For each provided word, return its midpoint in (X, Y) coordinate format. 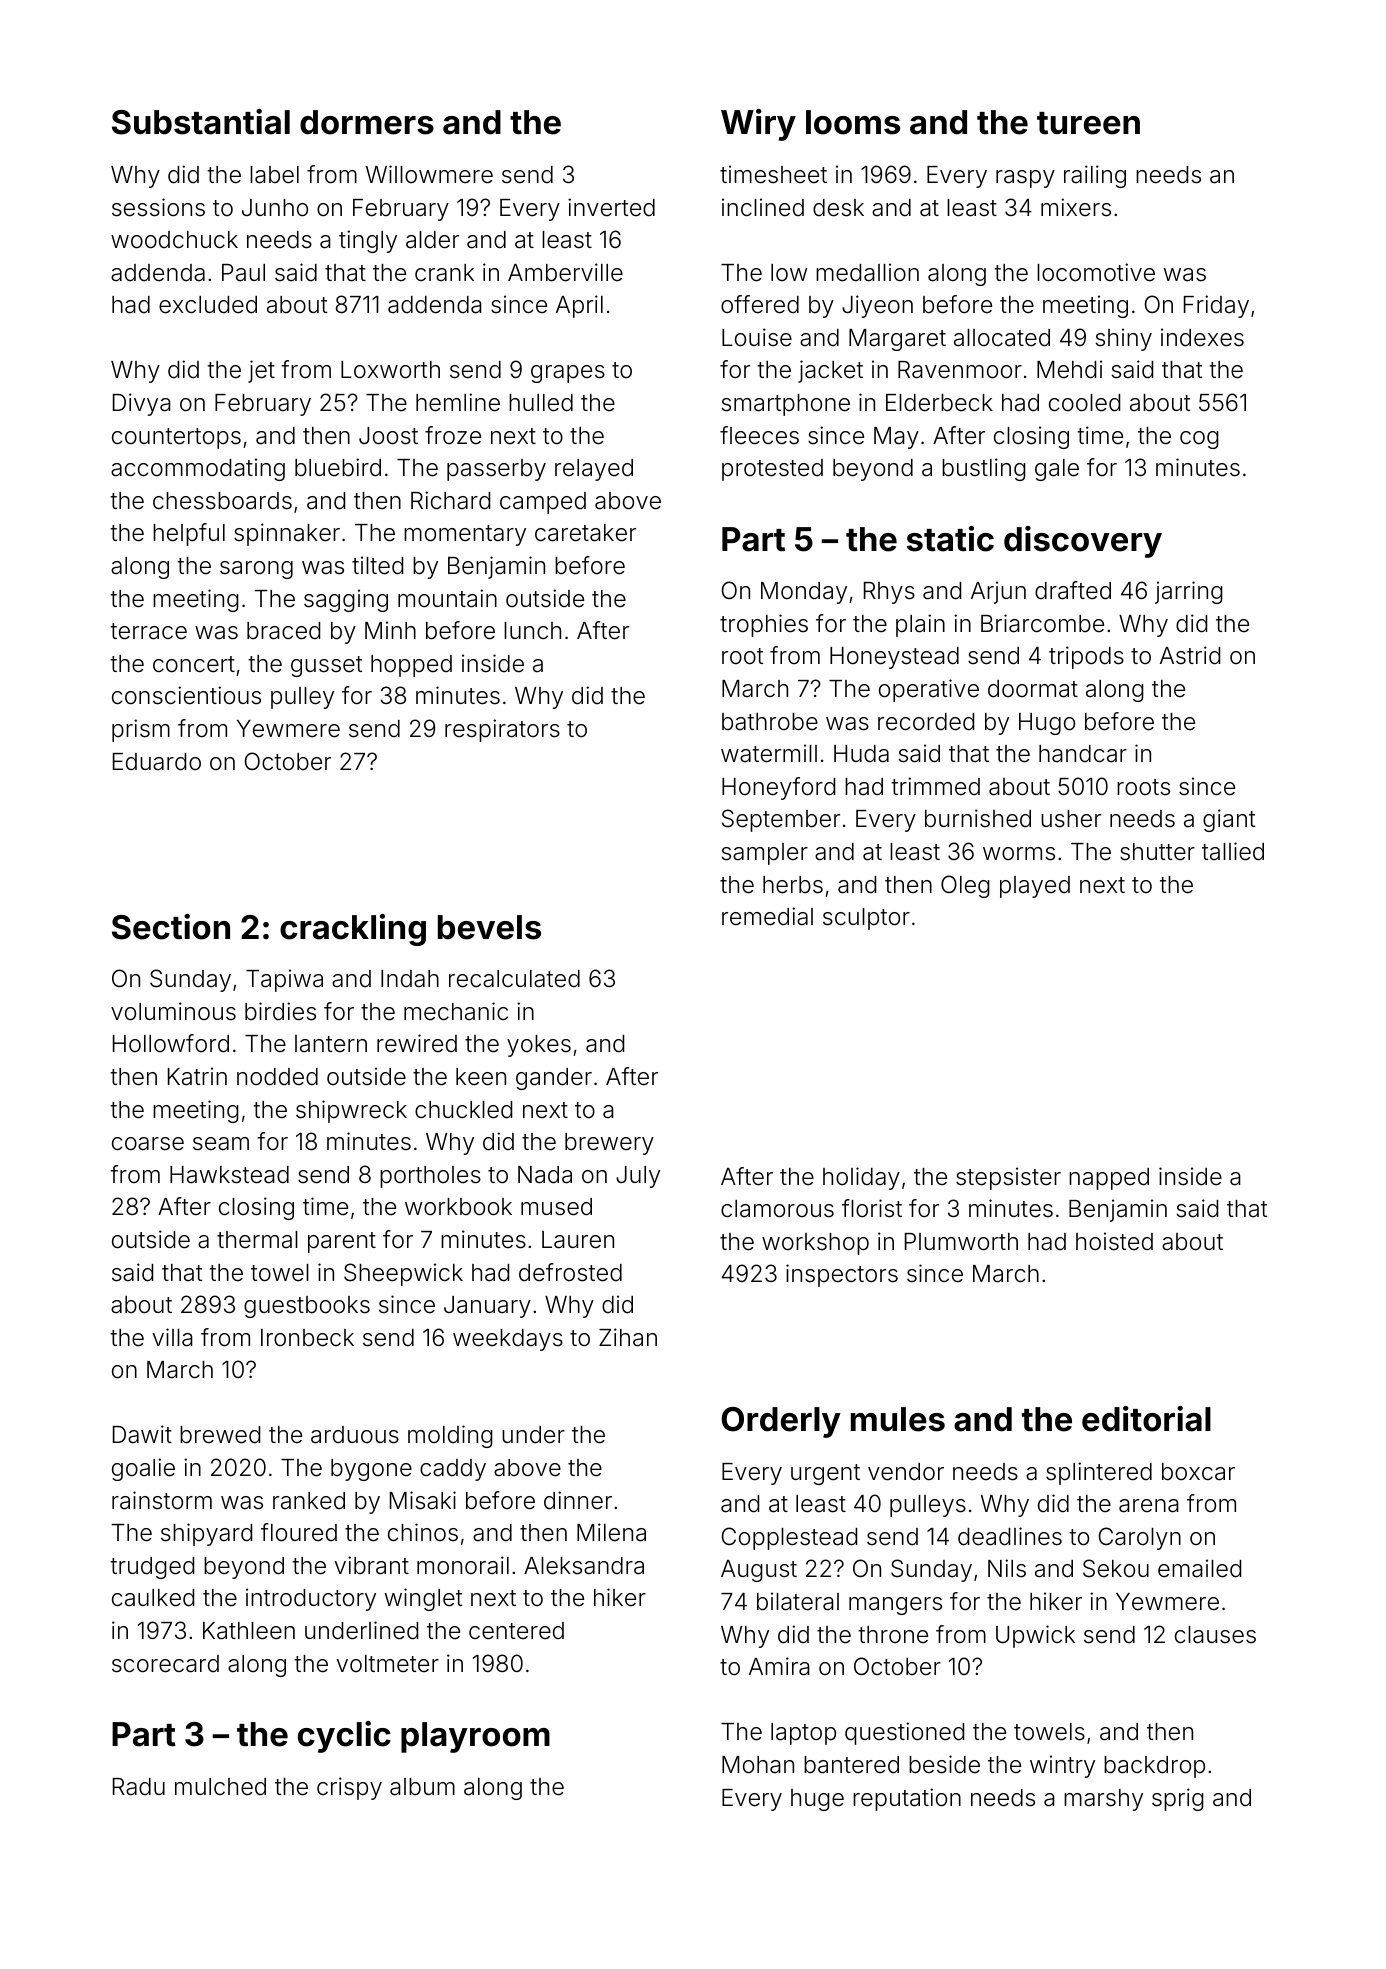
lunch (532, 630)
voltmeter (387, 1664)
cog (1199, 440)
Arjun (998, 592)
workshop (815, 1244)
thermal (257, 1240)
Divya (142, 404)
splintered (1099, 1473)
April (579, 306)
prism (141, 730)
